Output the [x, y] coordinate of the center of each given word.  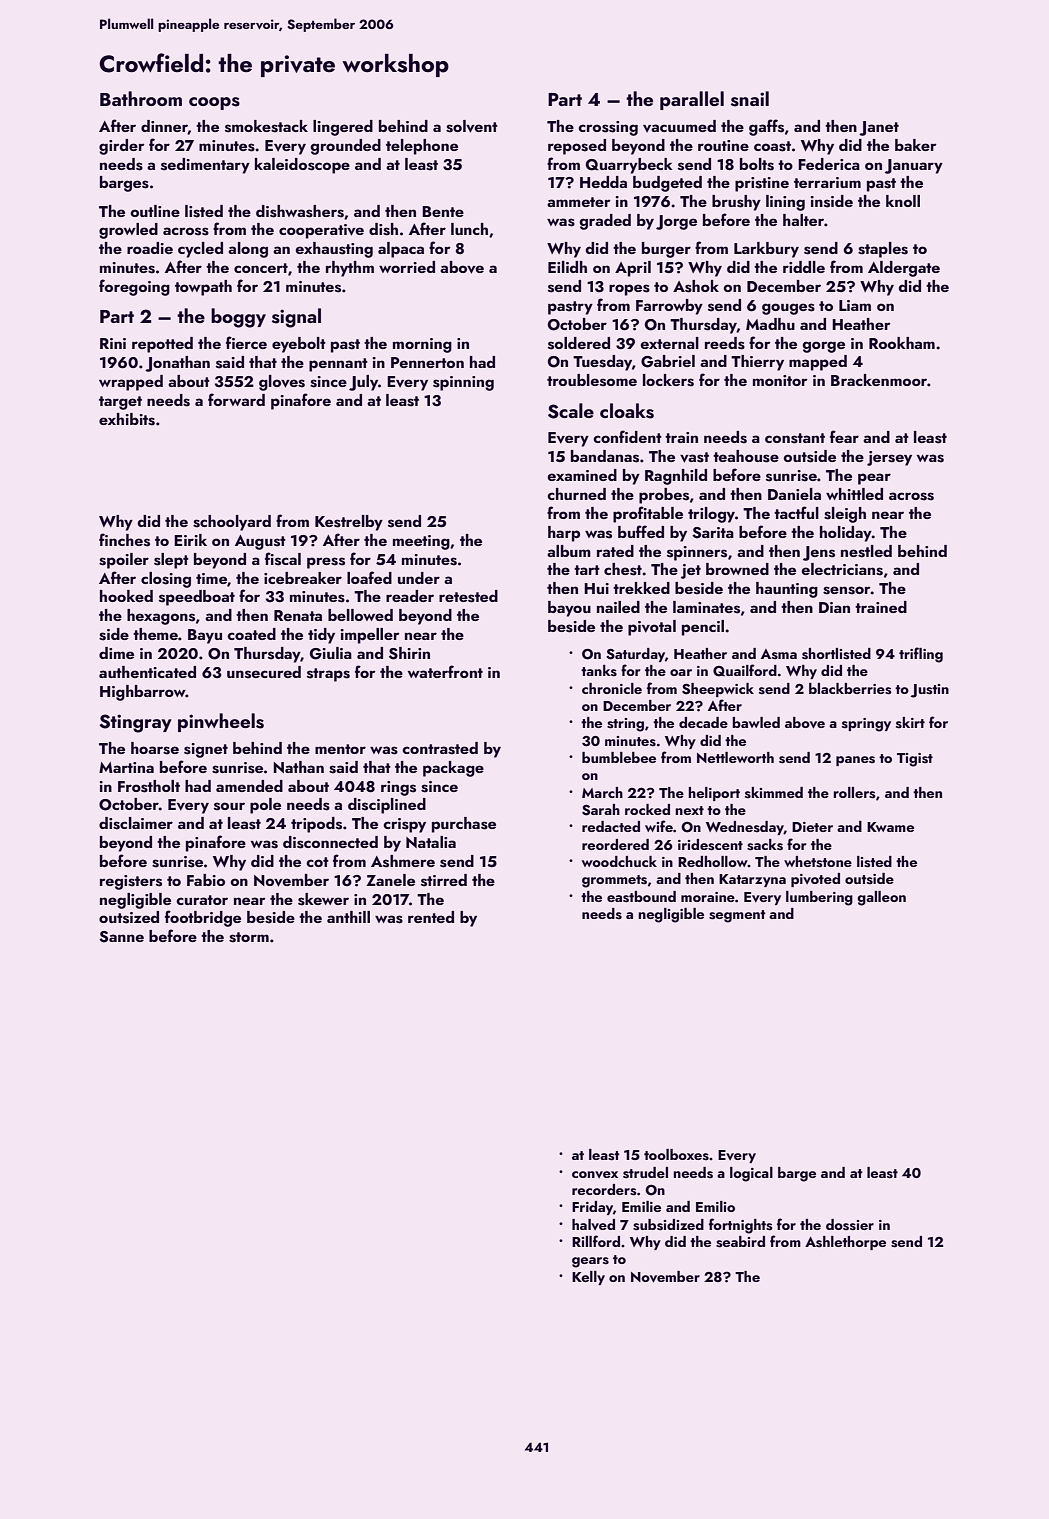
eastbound [641, 897]
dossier [850, 1225]
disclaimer [136, 823]
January [914, 166]
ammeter [579, 202]
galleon [881, 898]
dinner [164, 127]
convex [595, 1174]
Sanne [121, 937]
